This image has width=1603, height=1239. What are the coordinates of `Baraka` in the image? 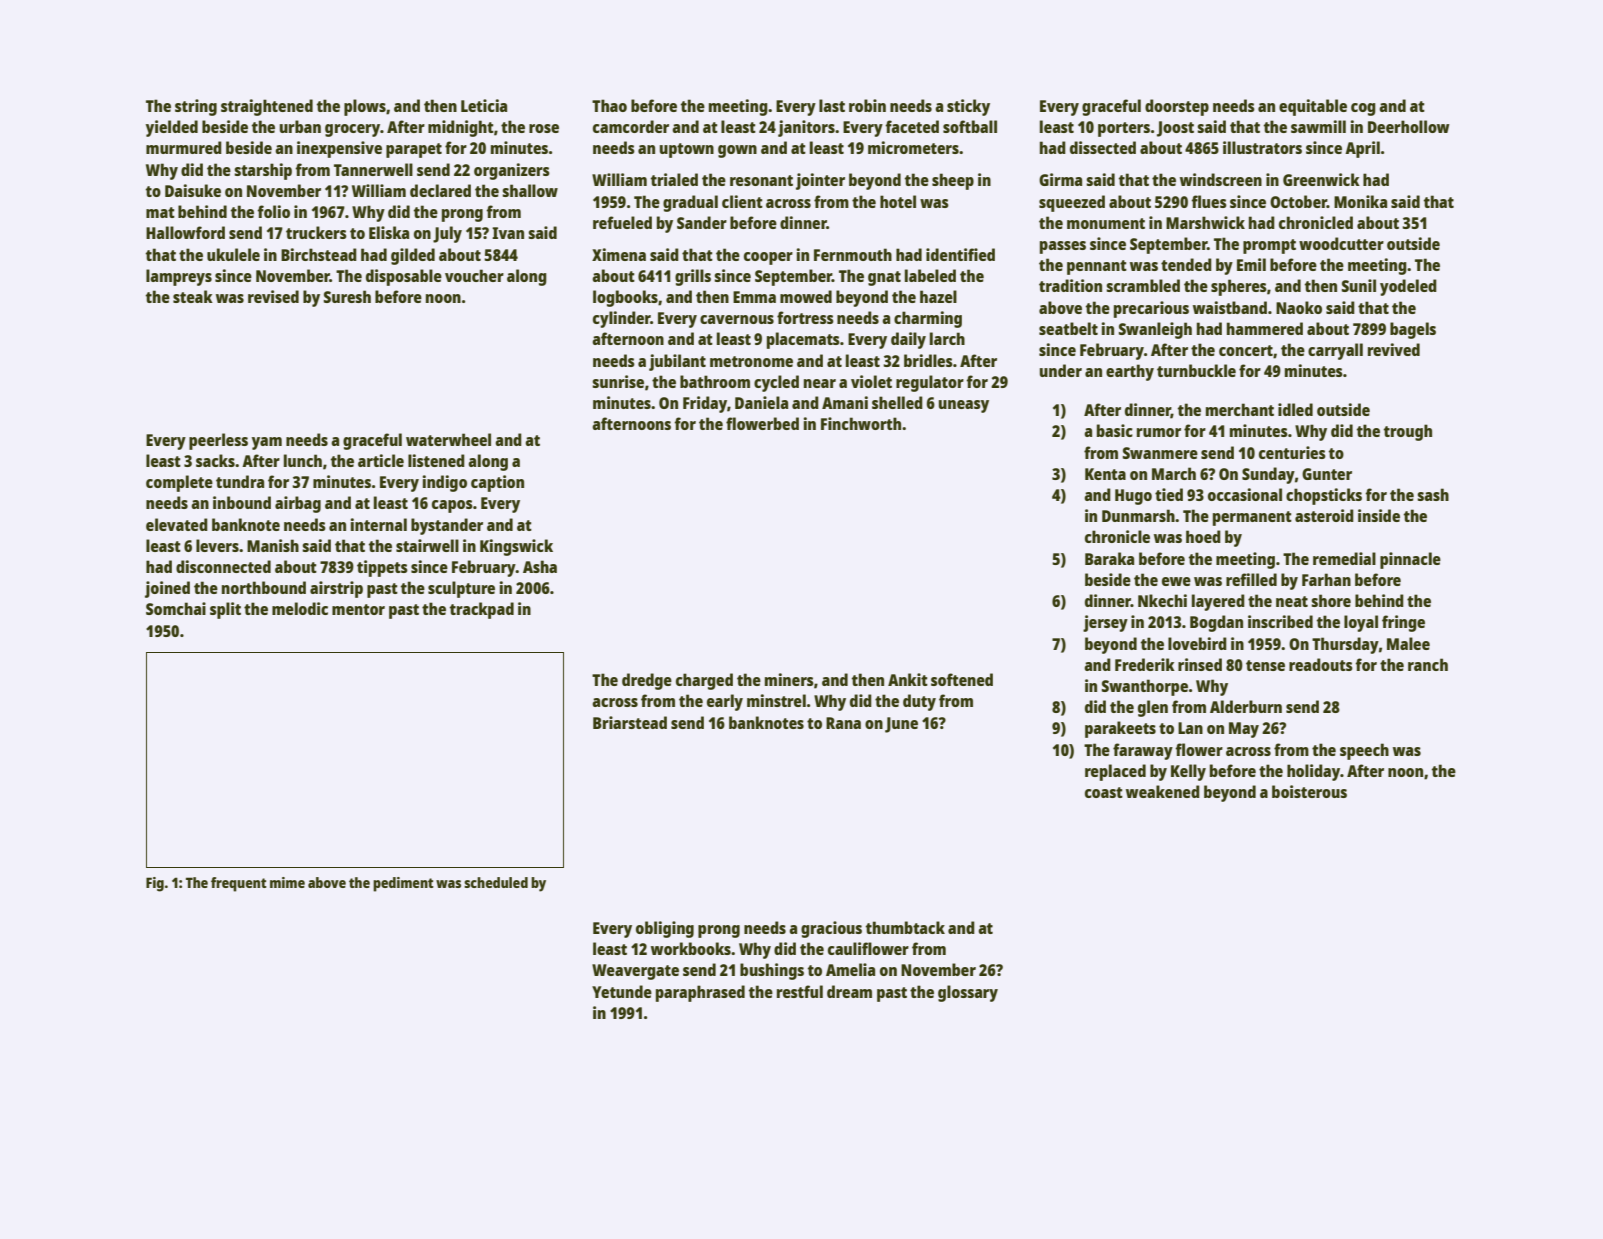 It's located at (1109, 558).
